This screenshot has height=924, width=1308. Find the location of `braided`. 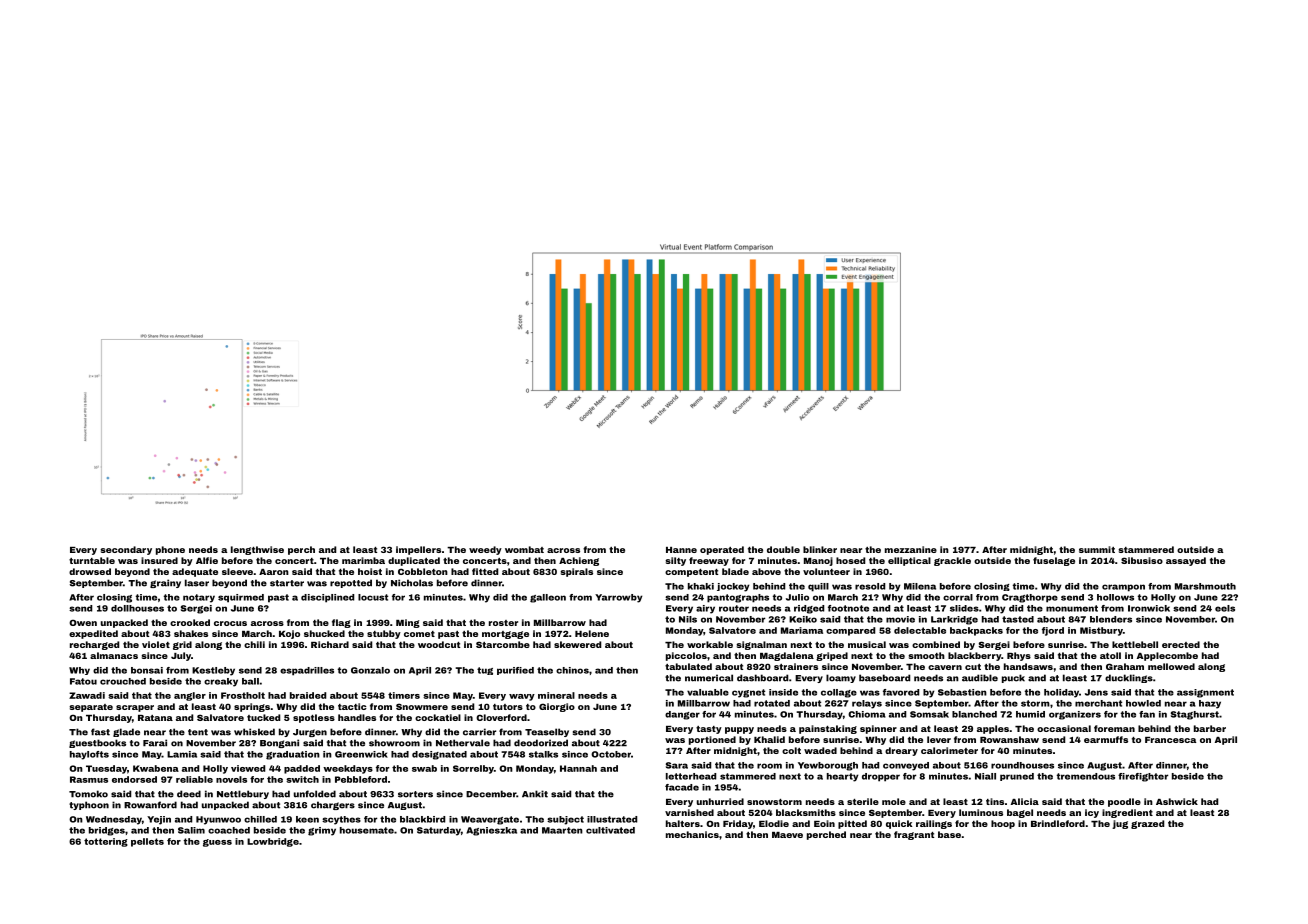

braided is located at coordinates (308, 695).
